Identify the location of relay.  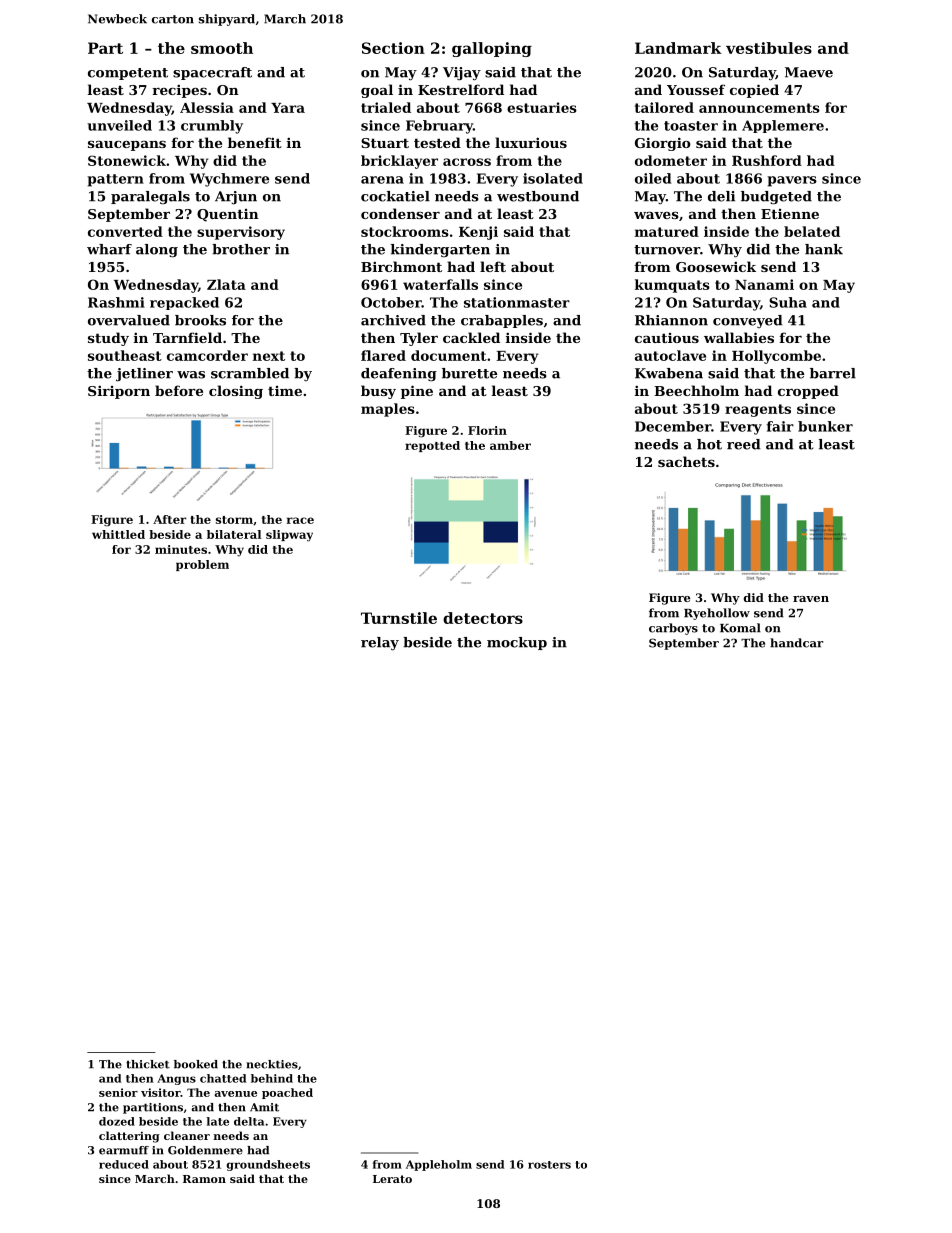
(380, 643).
